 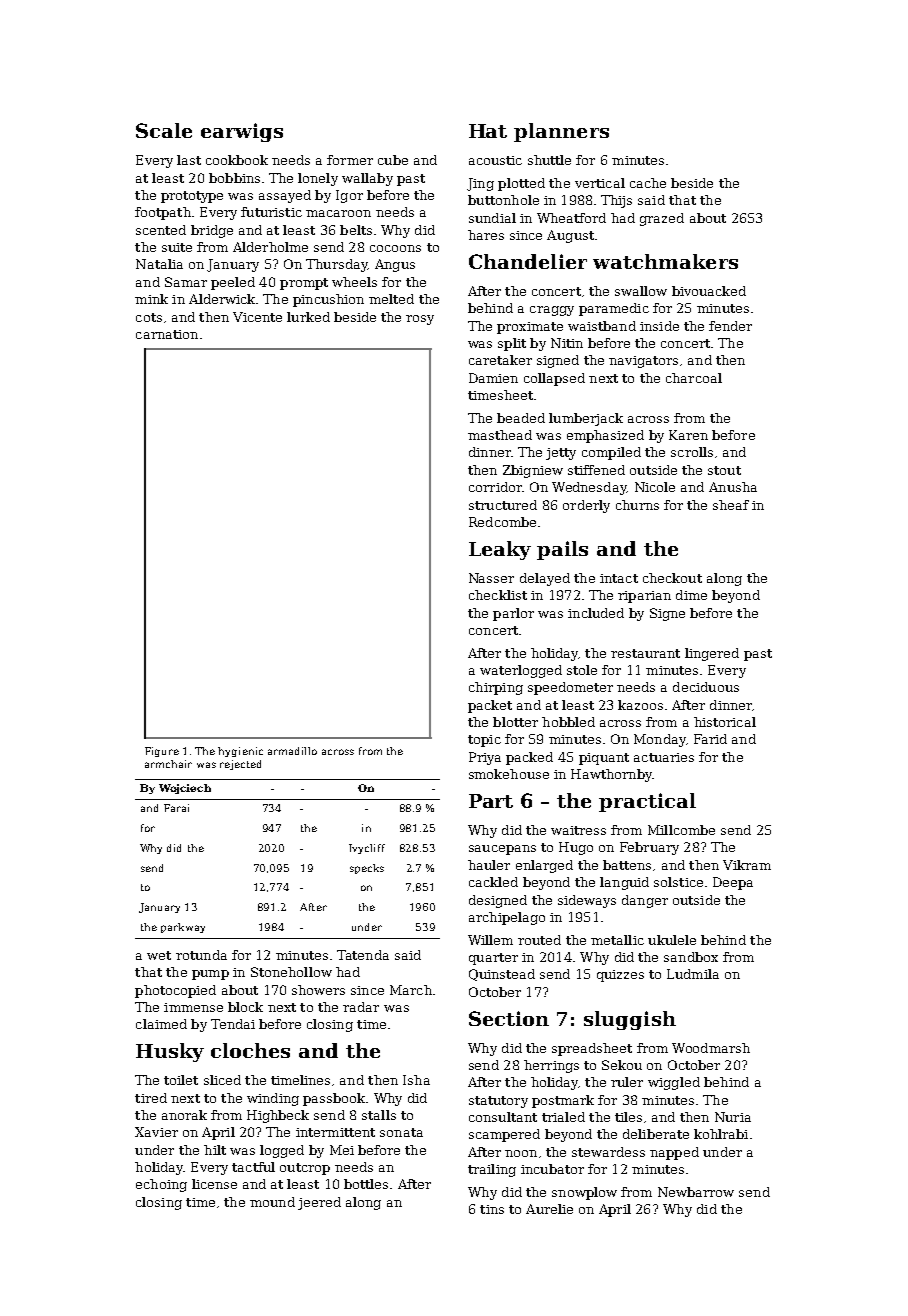 What do you see at coordinates (167, 334) in the image?
I see `carnation` at bounding box center [167, 334].
